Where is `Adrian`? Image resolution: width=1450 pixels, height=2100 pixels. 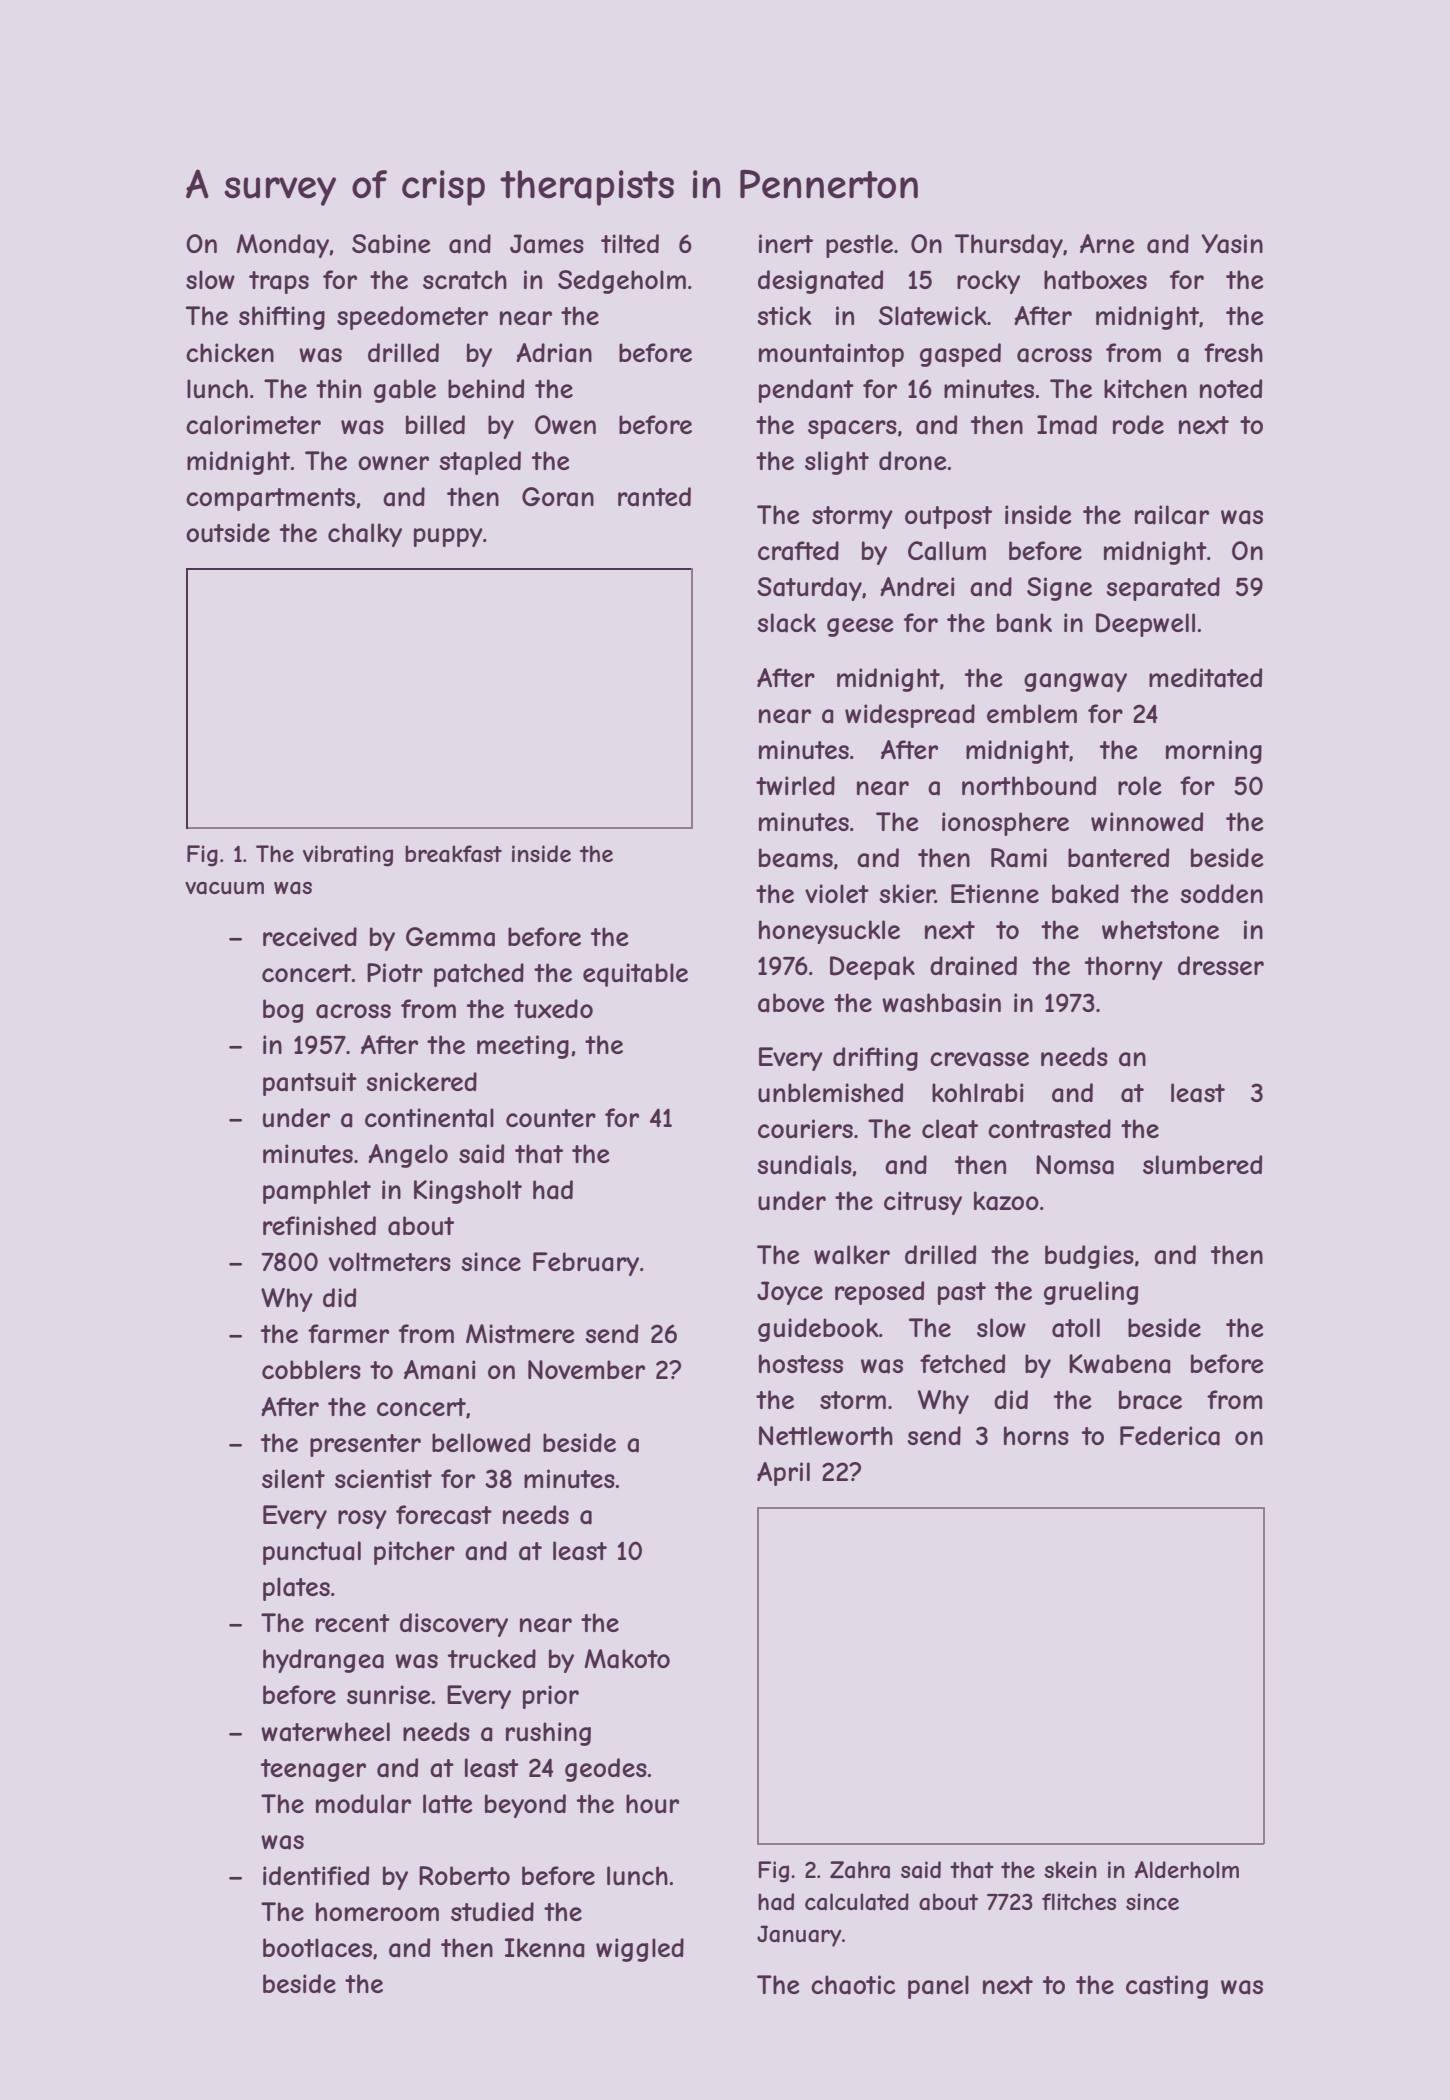
Adrian is located at coordinates (554, 353).
